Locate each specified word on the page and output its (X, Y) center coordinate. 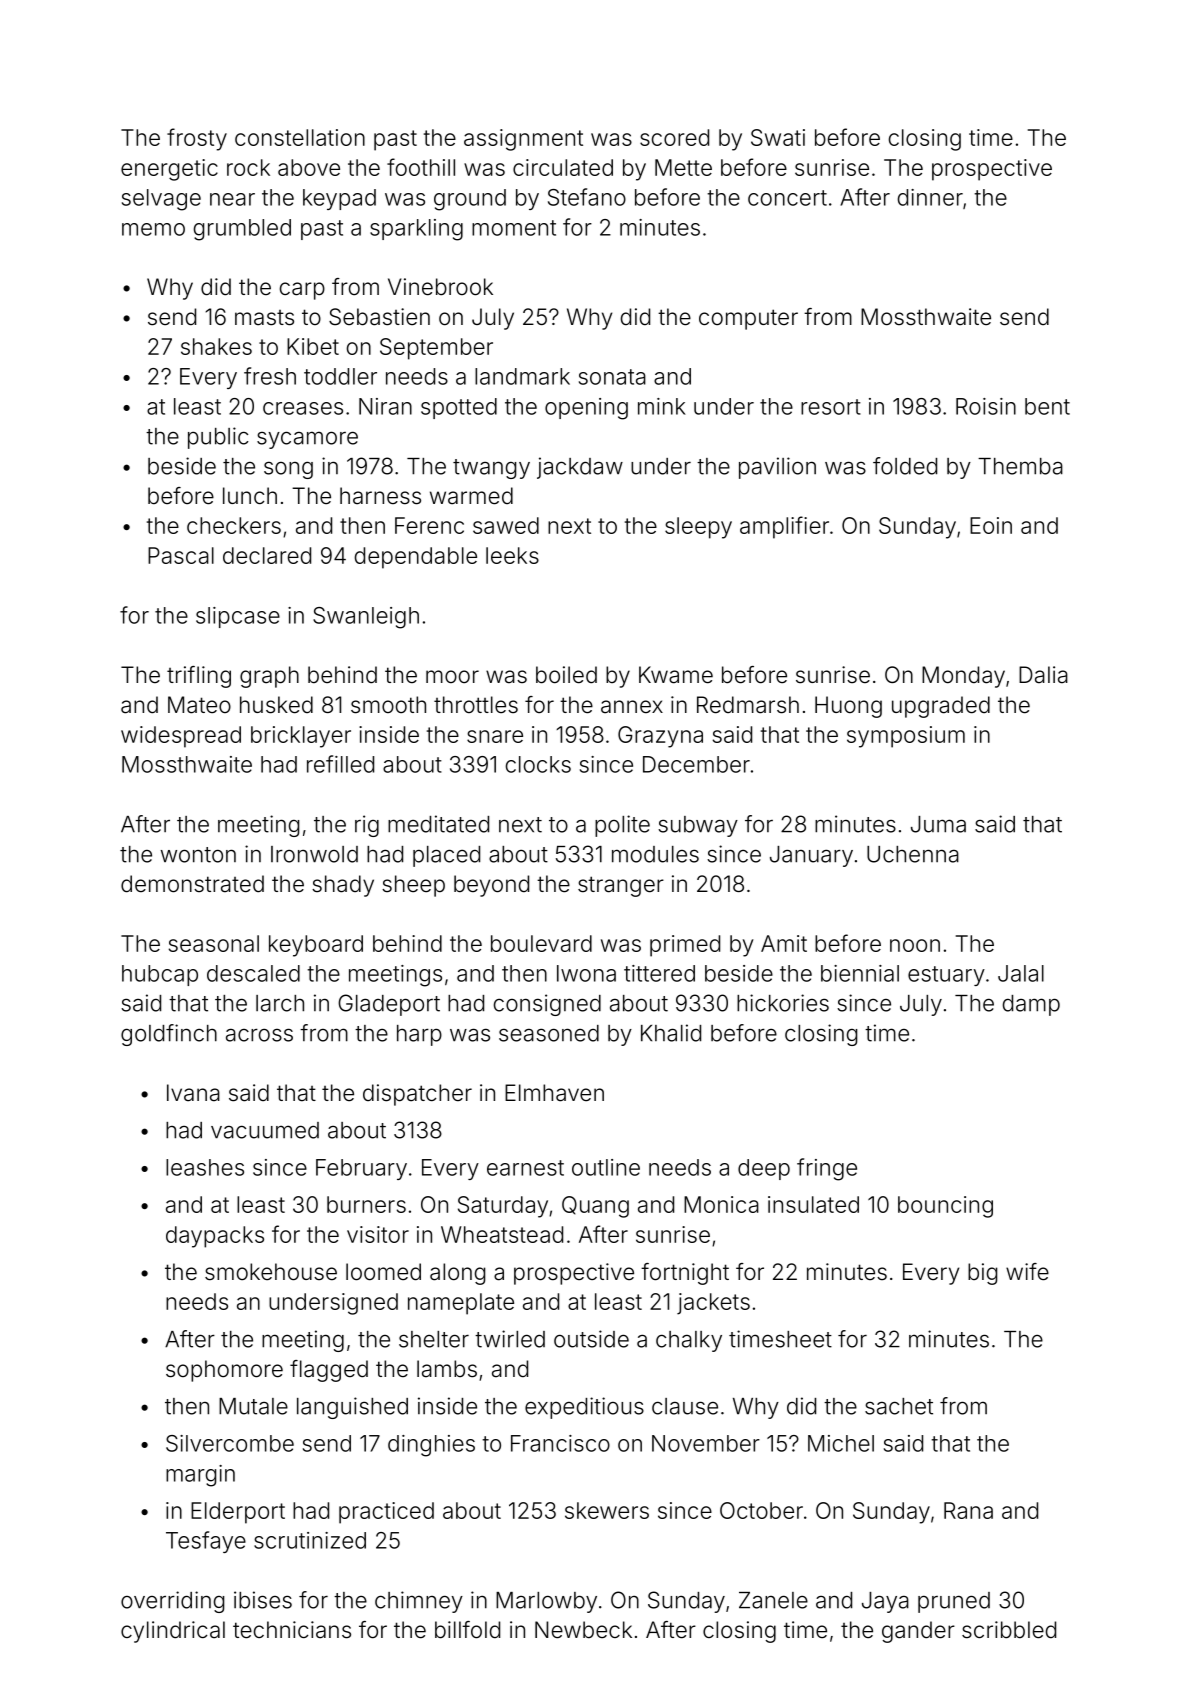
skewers (607, 1510)
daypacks (215, 1237)
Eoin (991, 525)
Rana (968, 1510)
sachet (899, 1406)
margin (200, 1476)
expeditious (584, 1408)
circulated (563, 167)
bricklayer (301, 737)
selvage (161, 200)
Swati (778, 137)
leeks (512, 555)
